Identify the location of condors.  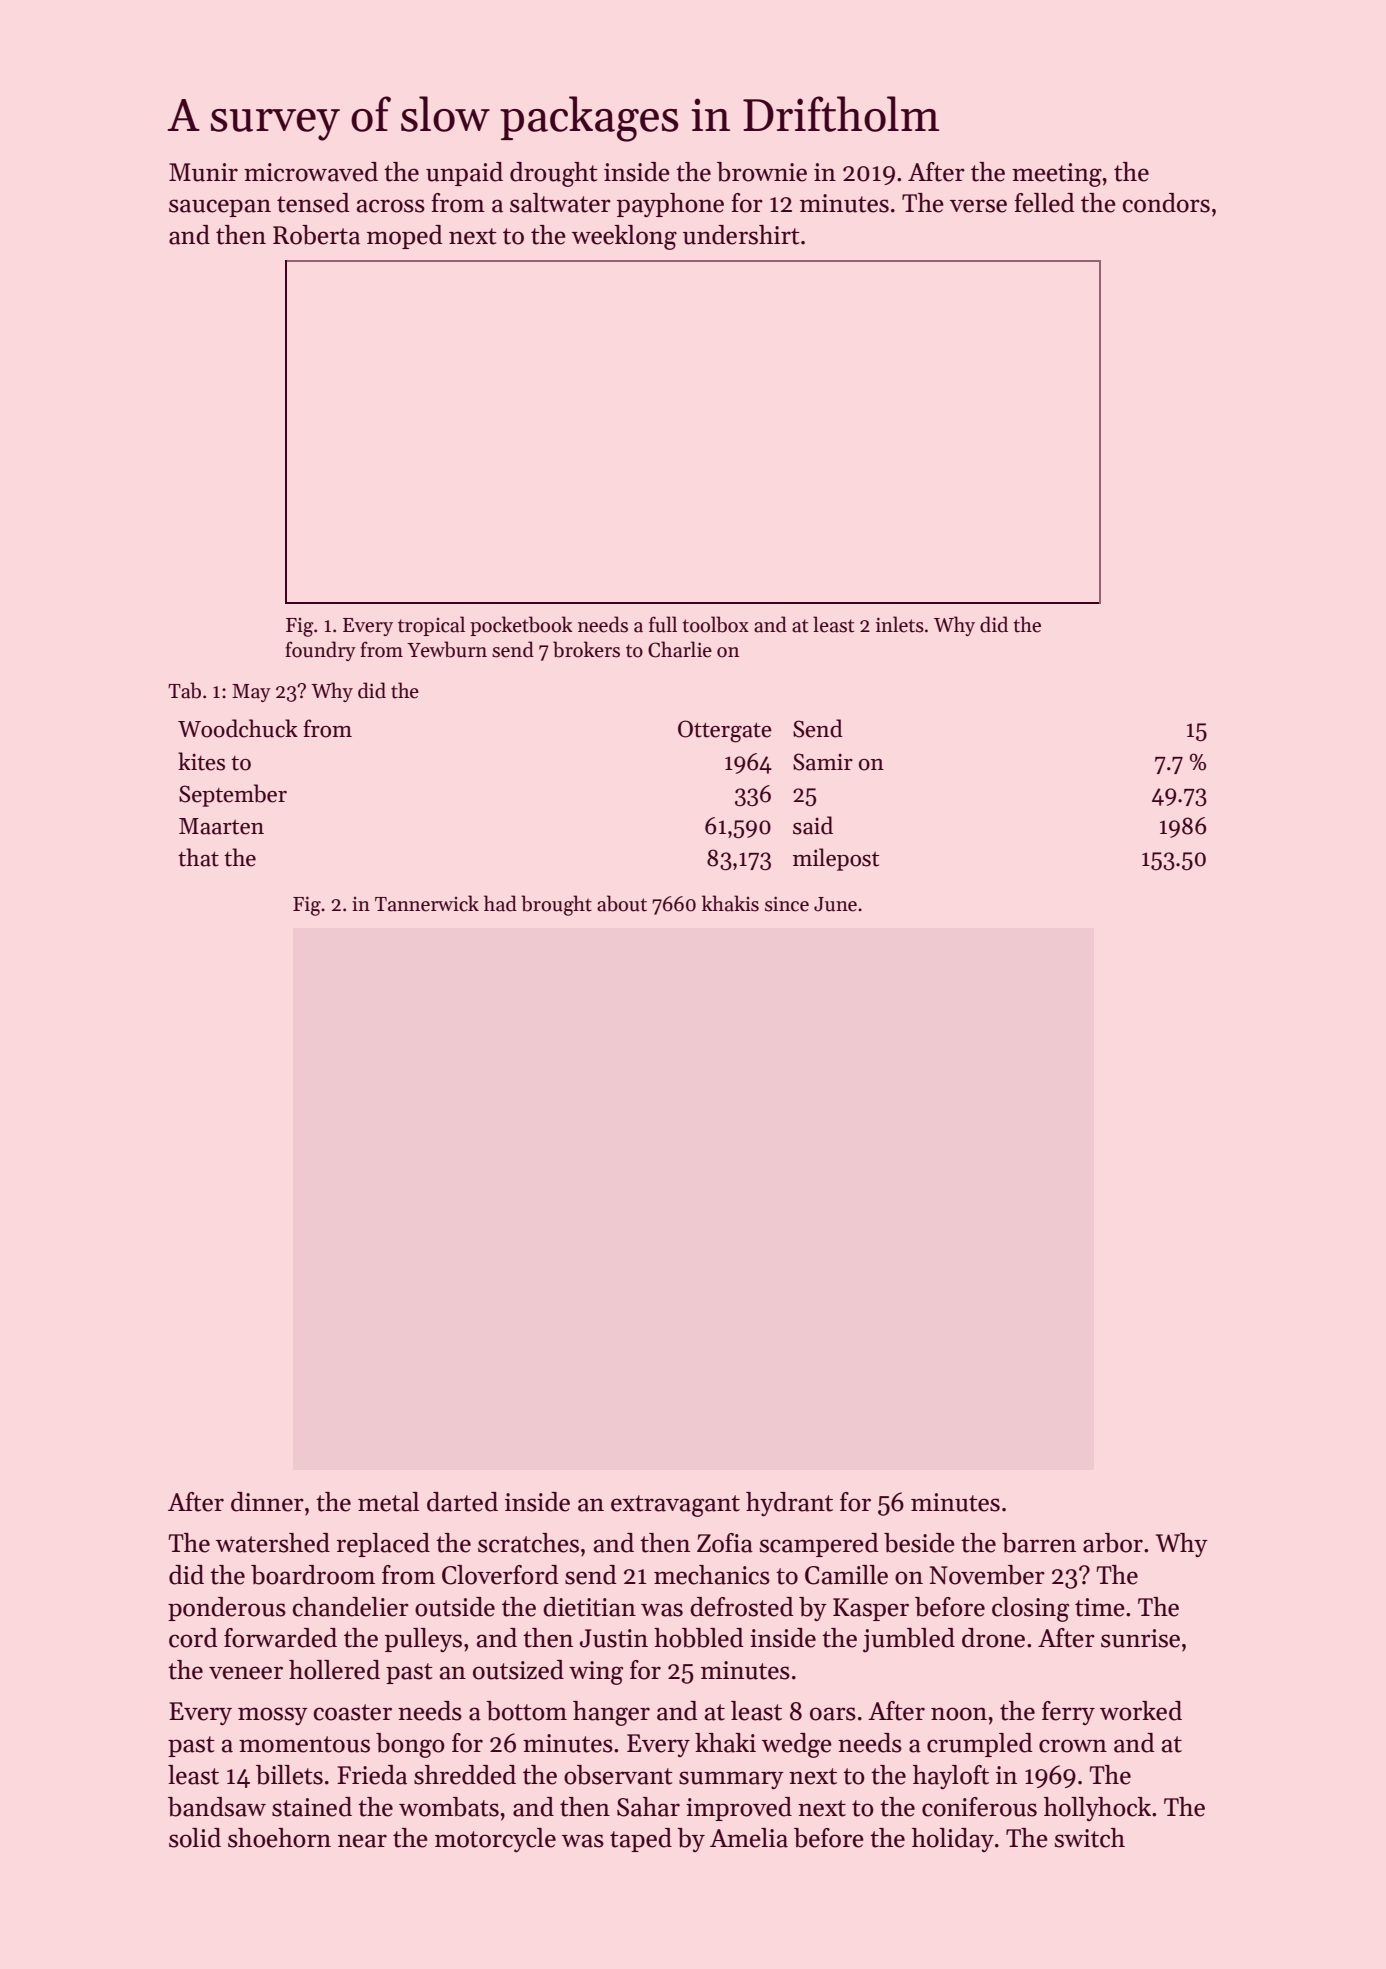
(1166, 203).
